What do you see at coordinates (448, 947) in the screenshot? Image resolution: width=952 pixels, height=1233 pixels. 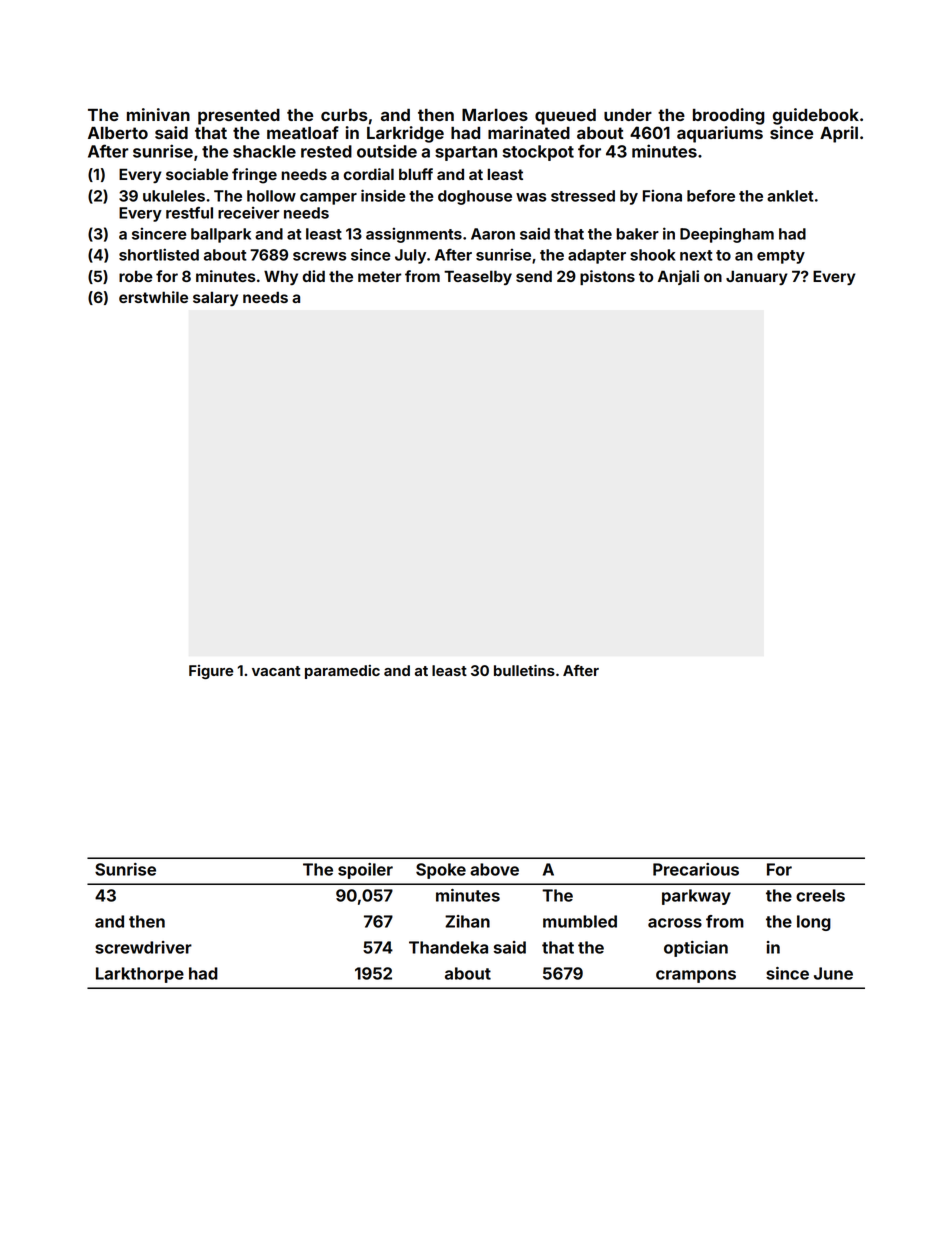 I see `Thandeka` at bounding box center [448, 947].
